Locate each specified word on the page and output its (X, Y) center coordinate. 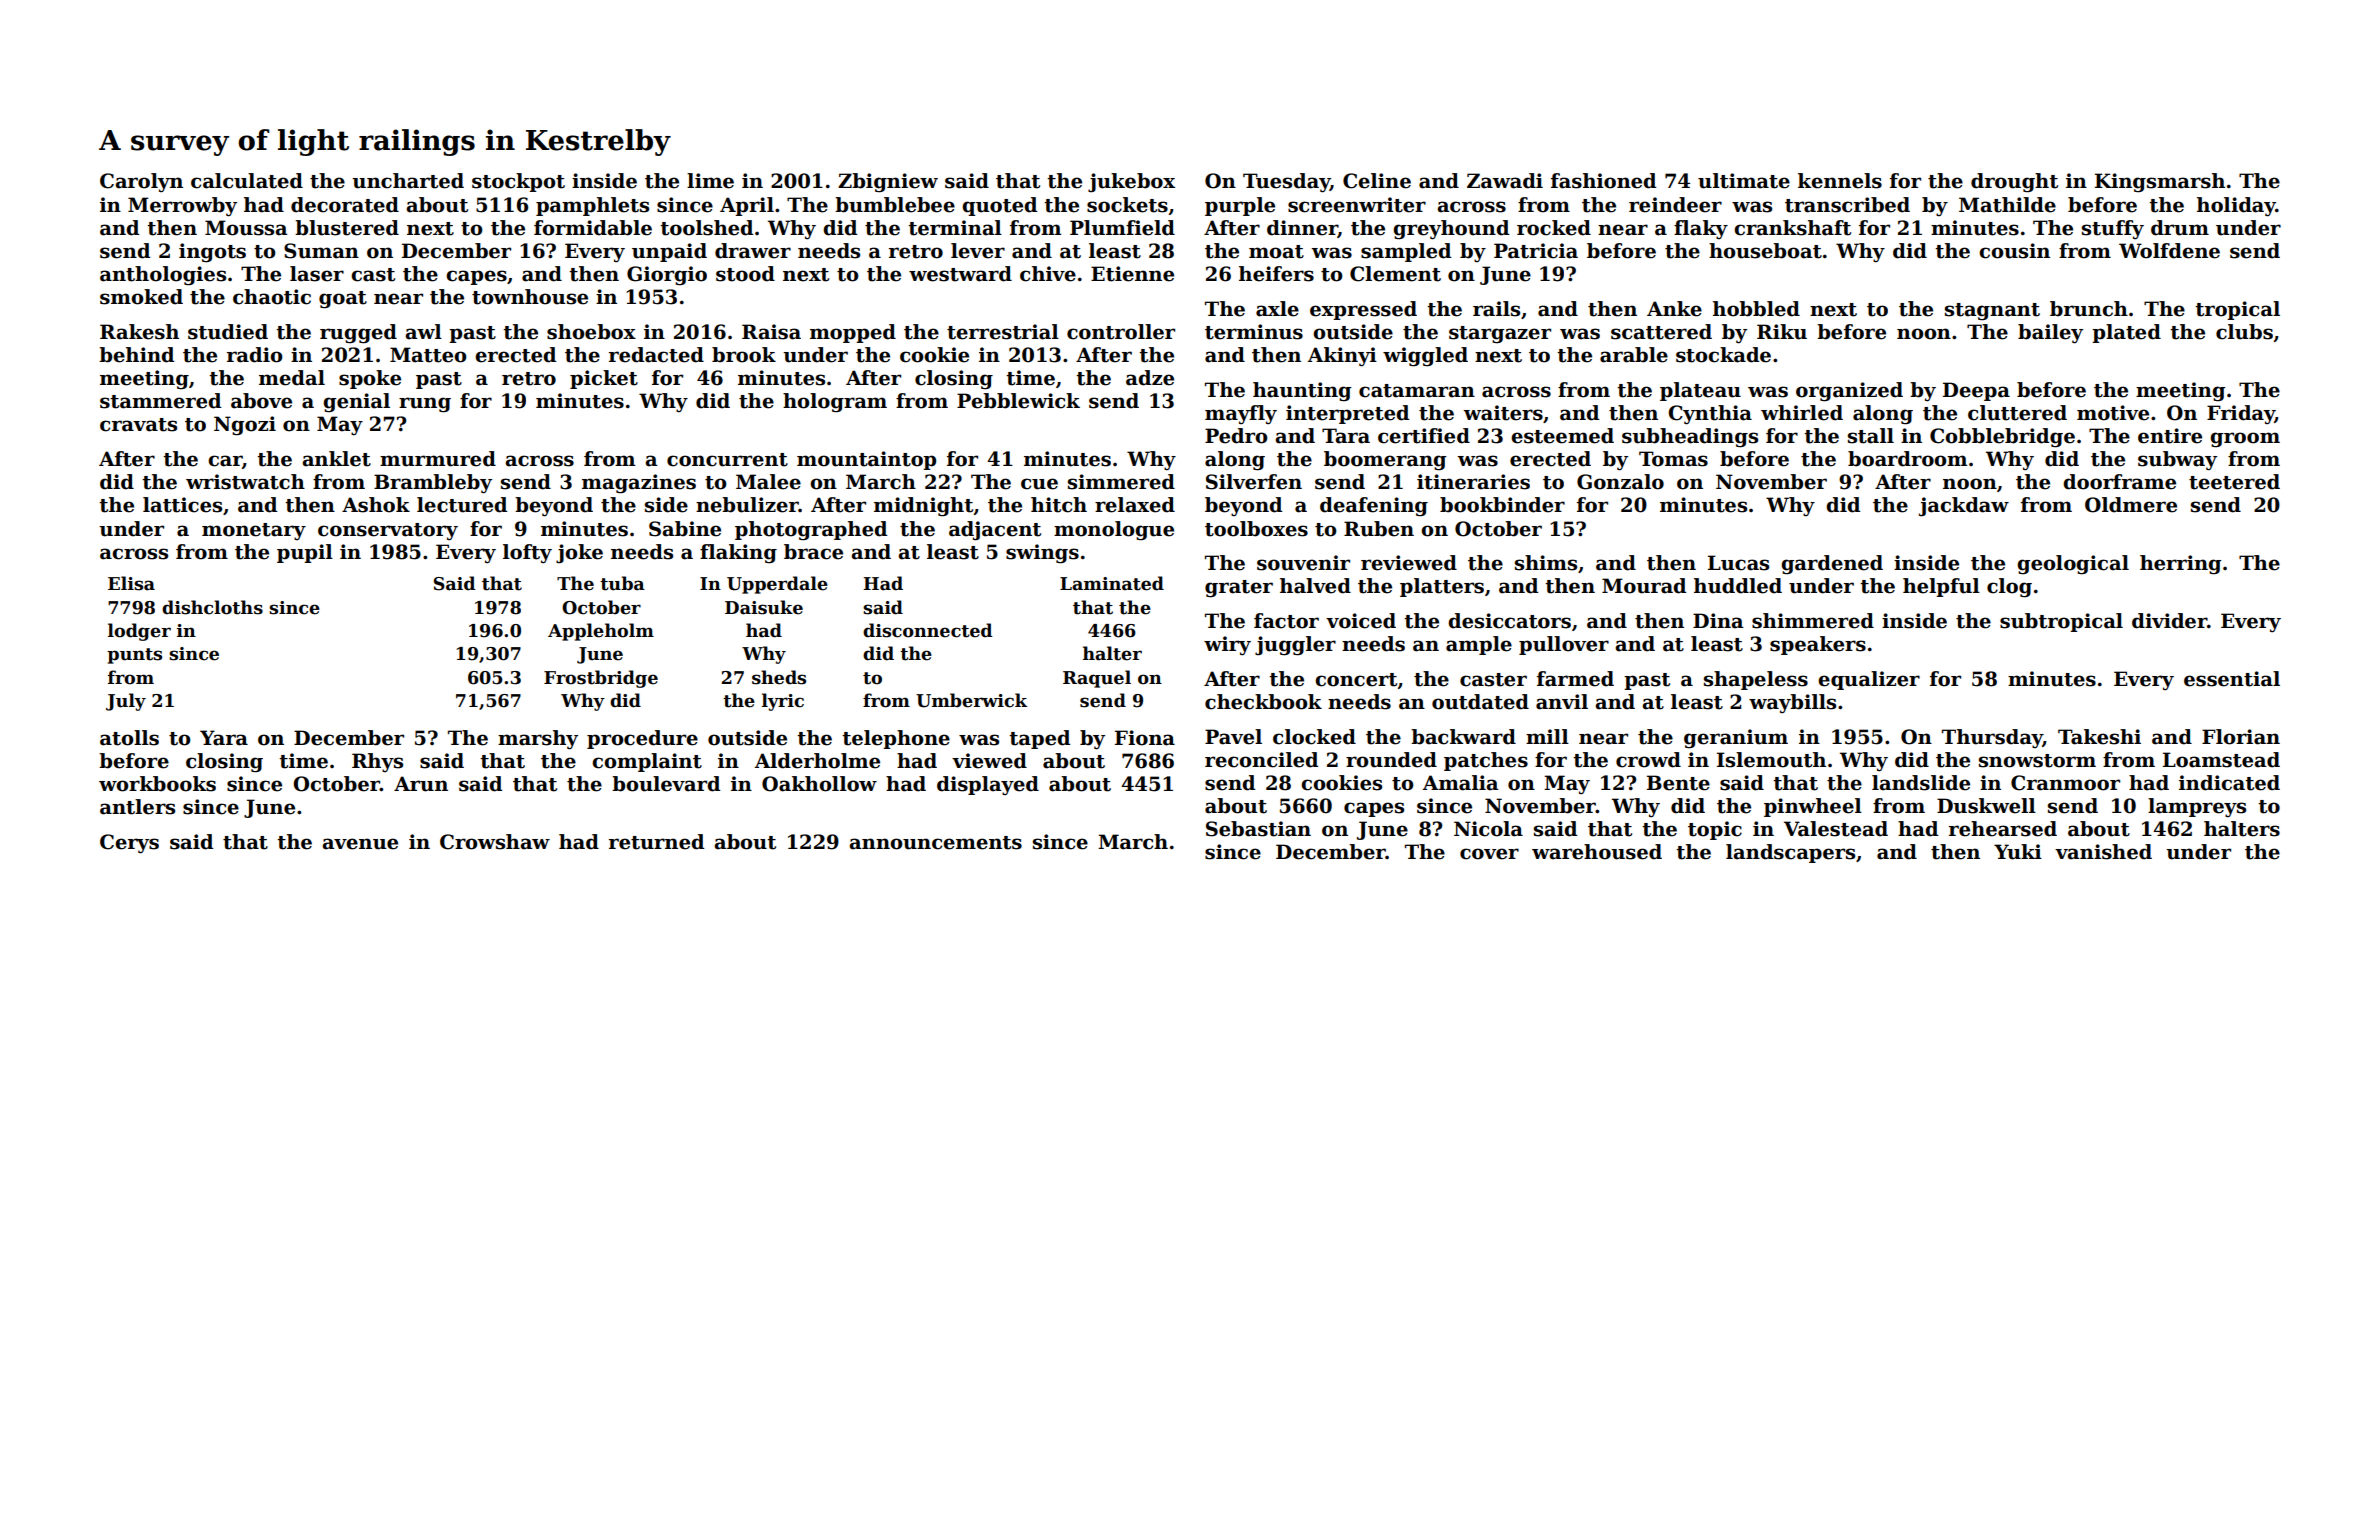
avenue (360, 844)
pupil (305, 553)
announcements (935, 843)
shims (1546, 563)
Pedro (1236, 436)
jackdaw (1964, 507)
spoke (370, 379)
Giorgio (667, 275)
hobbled (1756, 309)
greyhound (1451, 230)
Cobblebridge (2002, 438)
